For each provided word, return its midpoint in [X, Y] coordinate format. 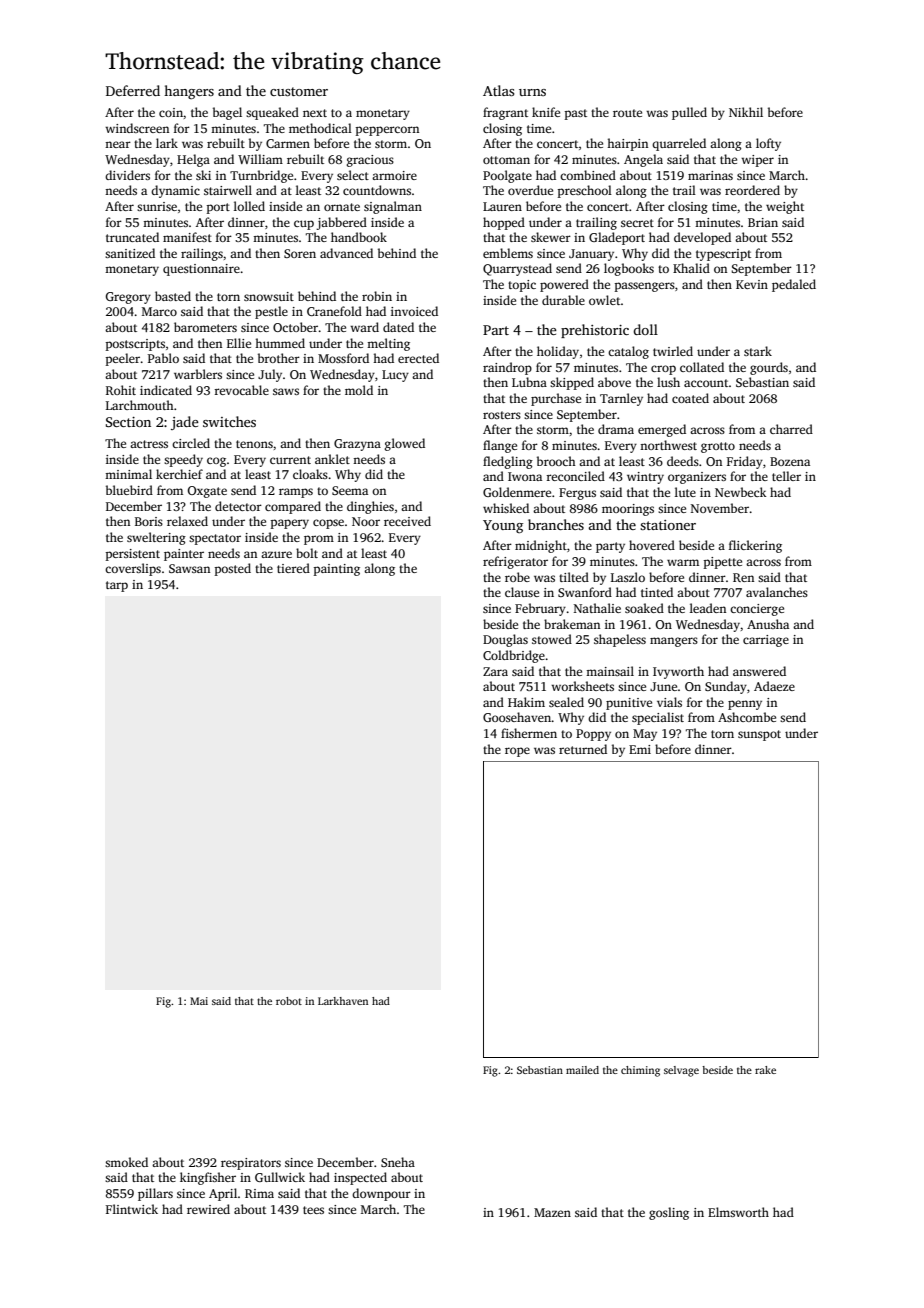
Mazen [552, 1212]
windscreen [137, 128]
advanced [346, 253]
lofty [768, 144]
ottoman [506, 160]
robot [289, 1001]
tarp [117, 586]
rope [517, 752]
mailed [582, 1070]
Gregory [128, 298]
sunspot [759, 735]
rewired [208, 1209]
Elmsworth [738, 1212]
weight [785, 207]
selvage [681, 1071]
